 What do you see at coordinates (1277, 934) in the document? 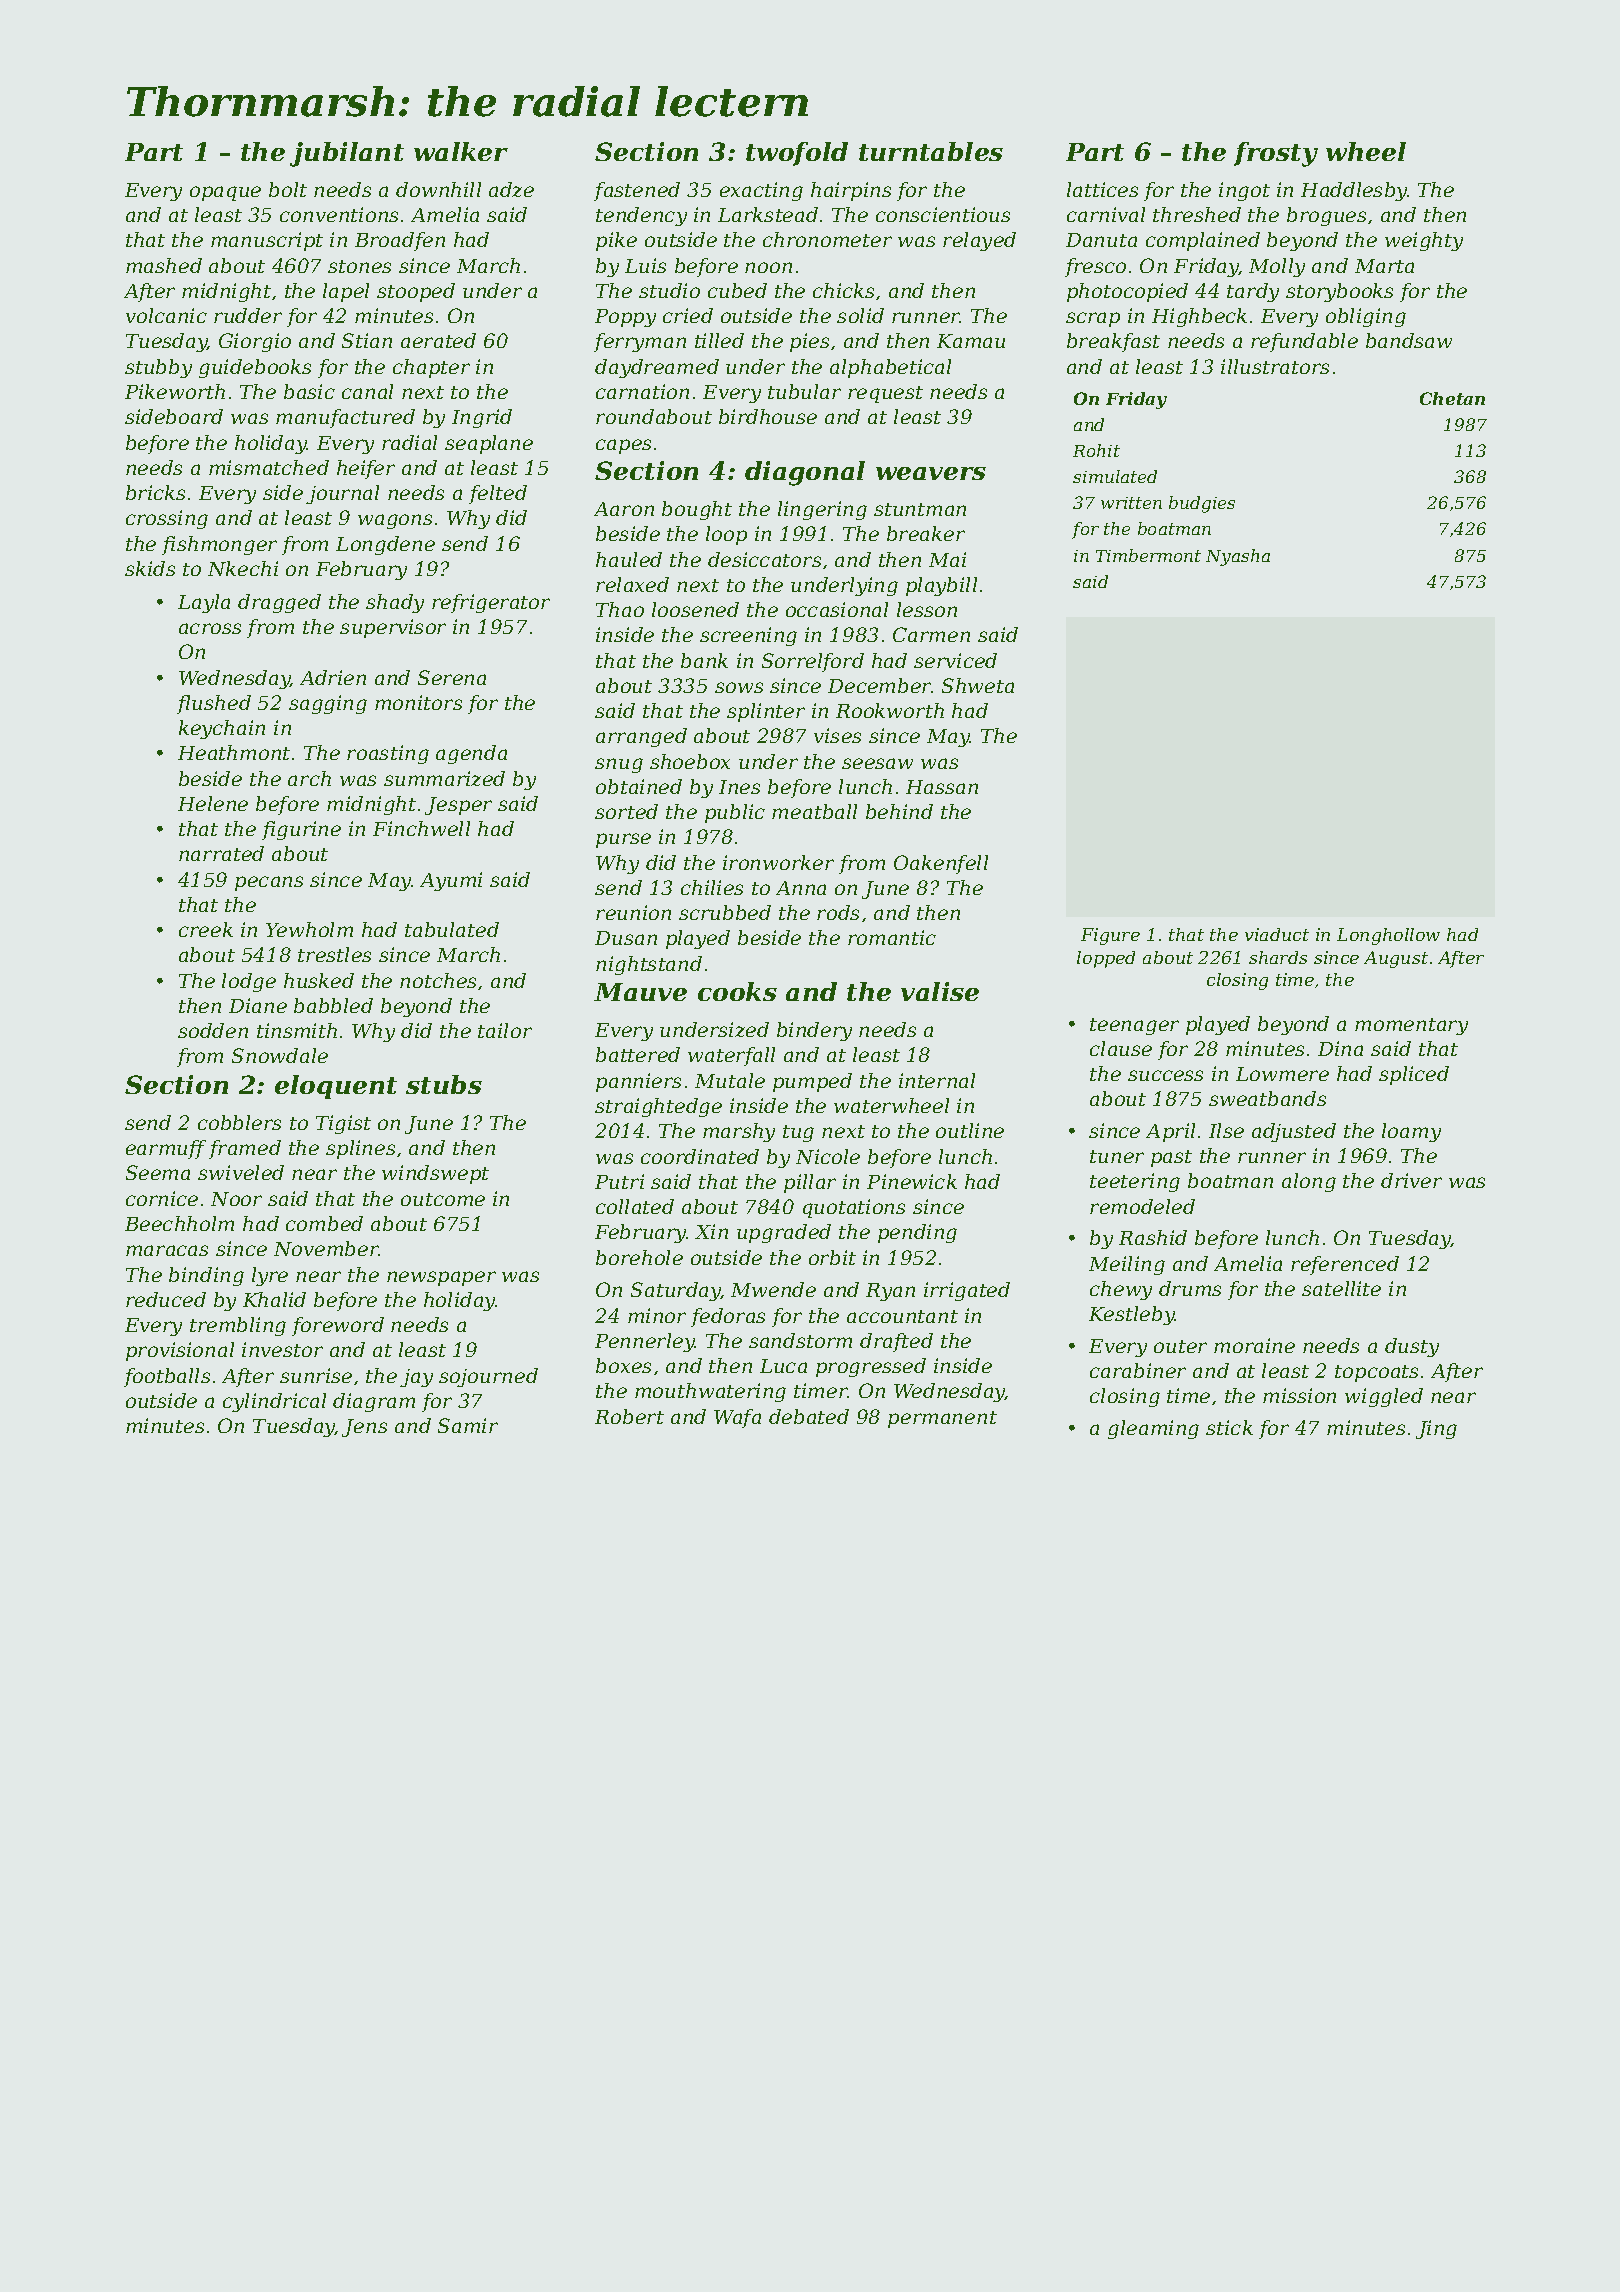
I see `viaduct` at bounding box center [1277, 934].
